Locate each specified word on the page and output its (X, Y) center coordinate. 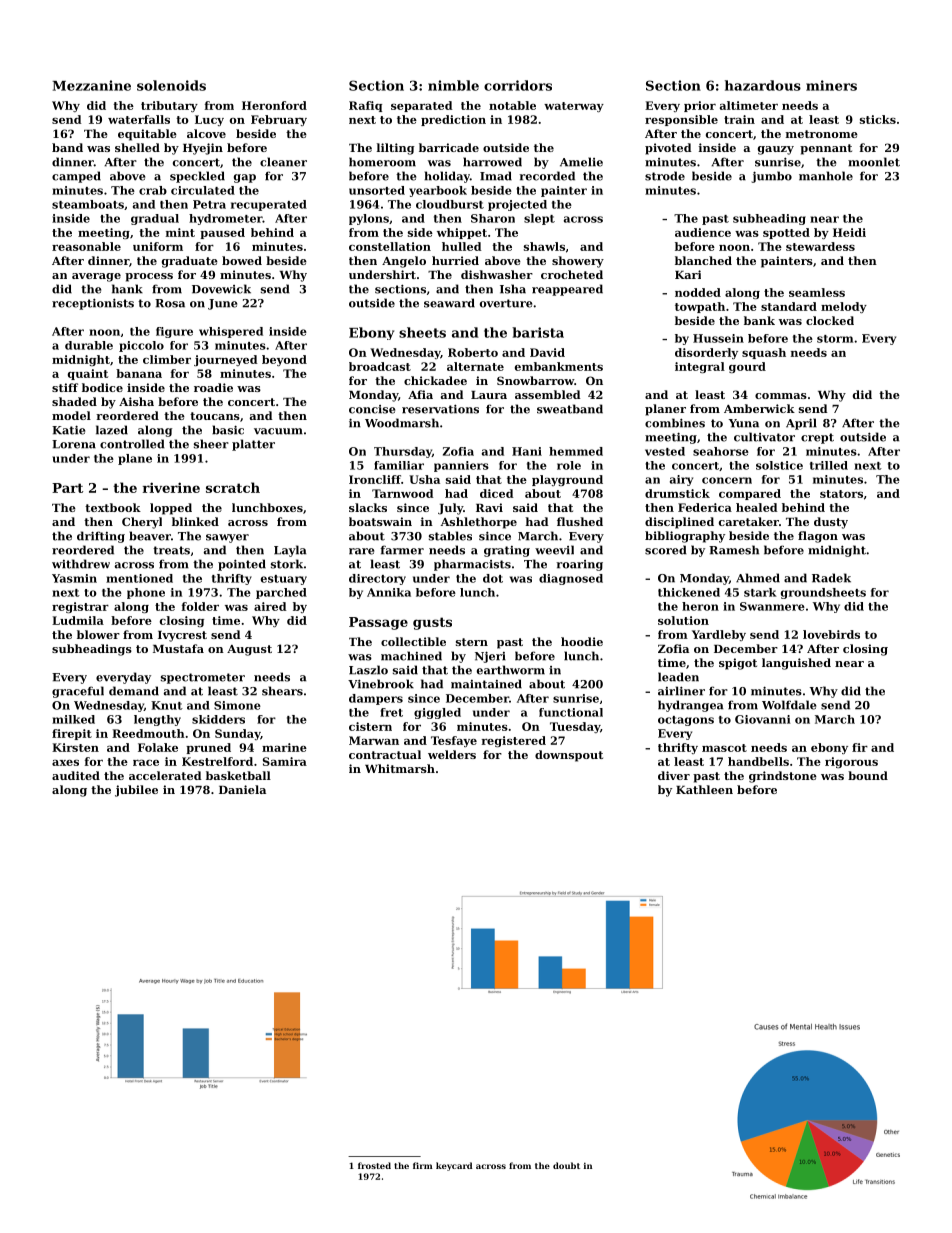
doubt (566, 1165)
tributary (169, 106)
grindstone (783, 777)
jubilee (136, 791)
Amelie (581, 162)
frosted (374, 1165)
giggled (437, 713)
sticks (878, 119)
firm (423, 1165)
